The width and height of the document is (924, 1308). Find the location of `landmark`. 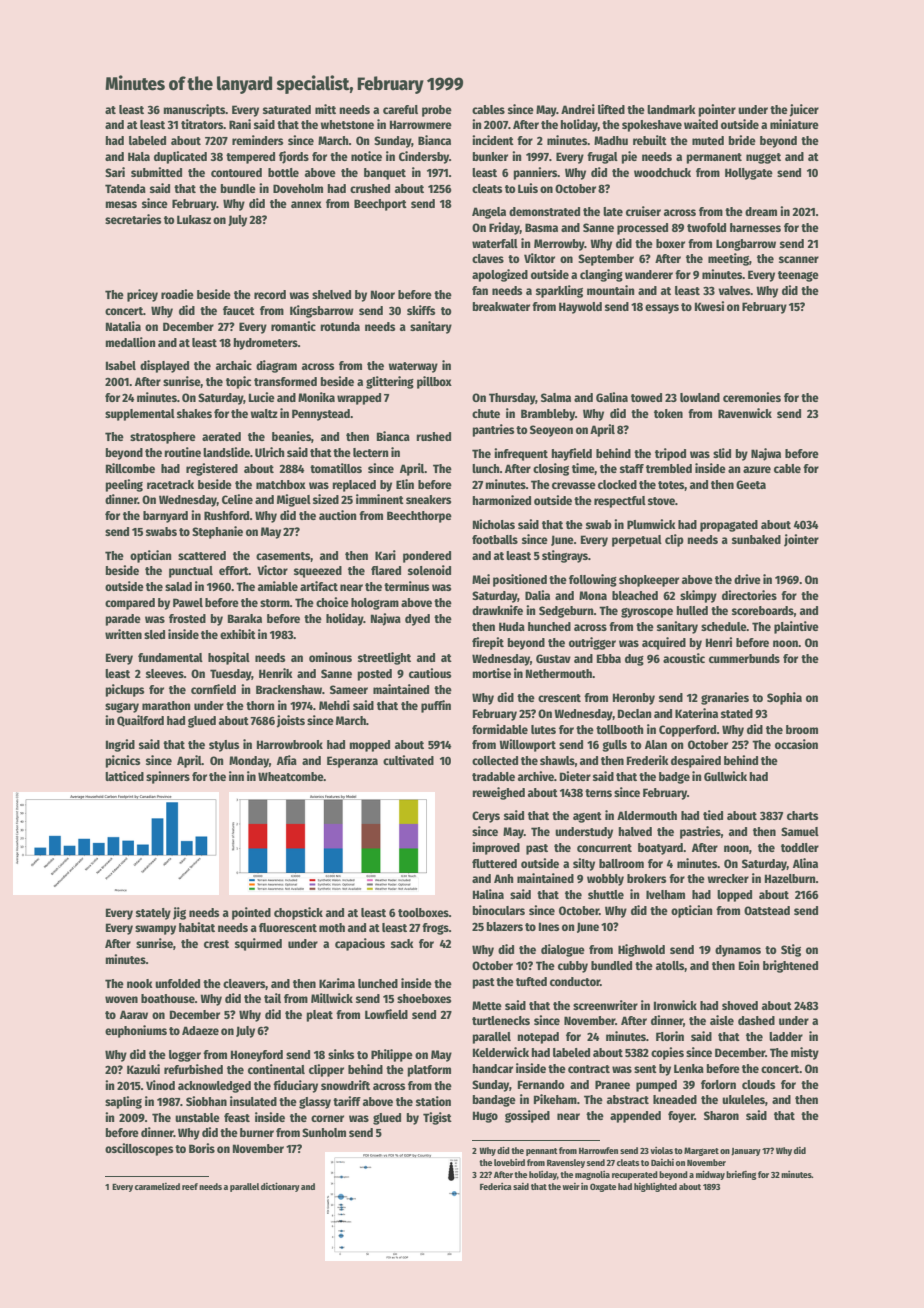

landmark is located at coordinates (671, 109).
